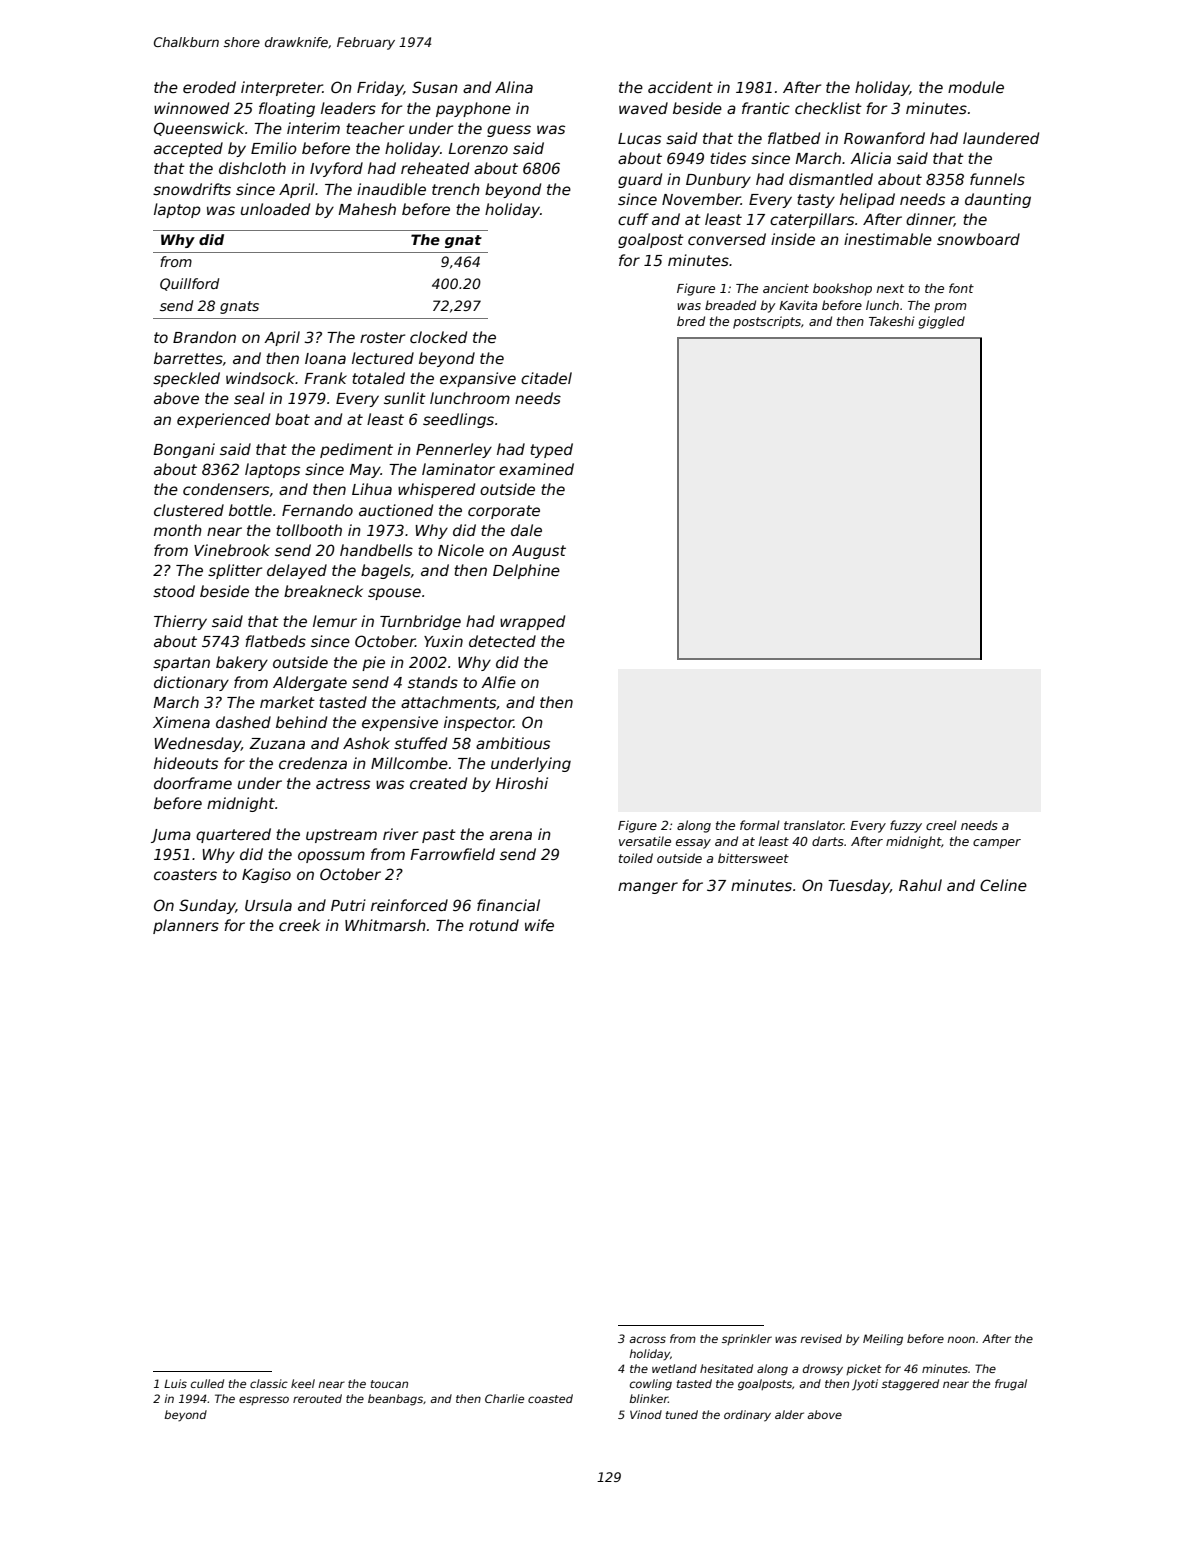 This screenshot has width=1194, height=1545. What do you see at coordinates (536, 469) in the screenshot?
I see `examined` at bounding box center [536, 469].
